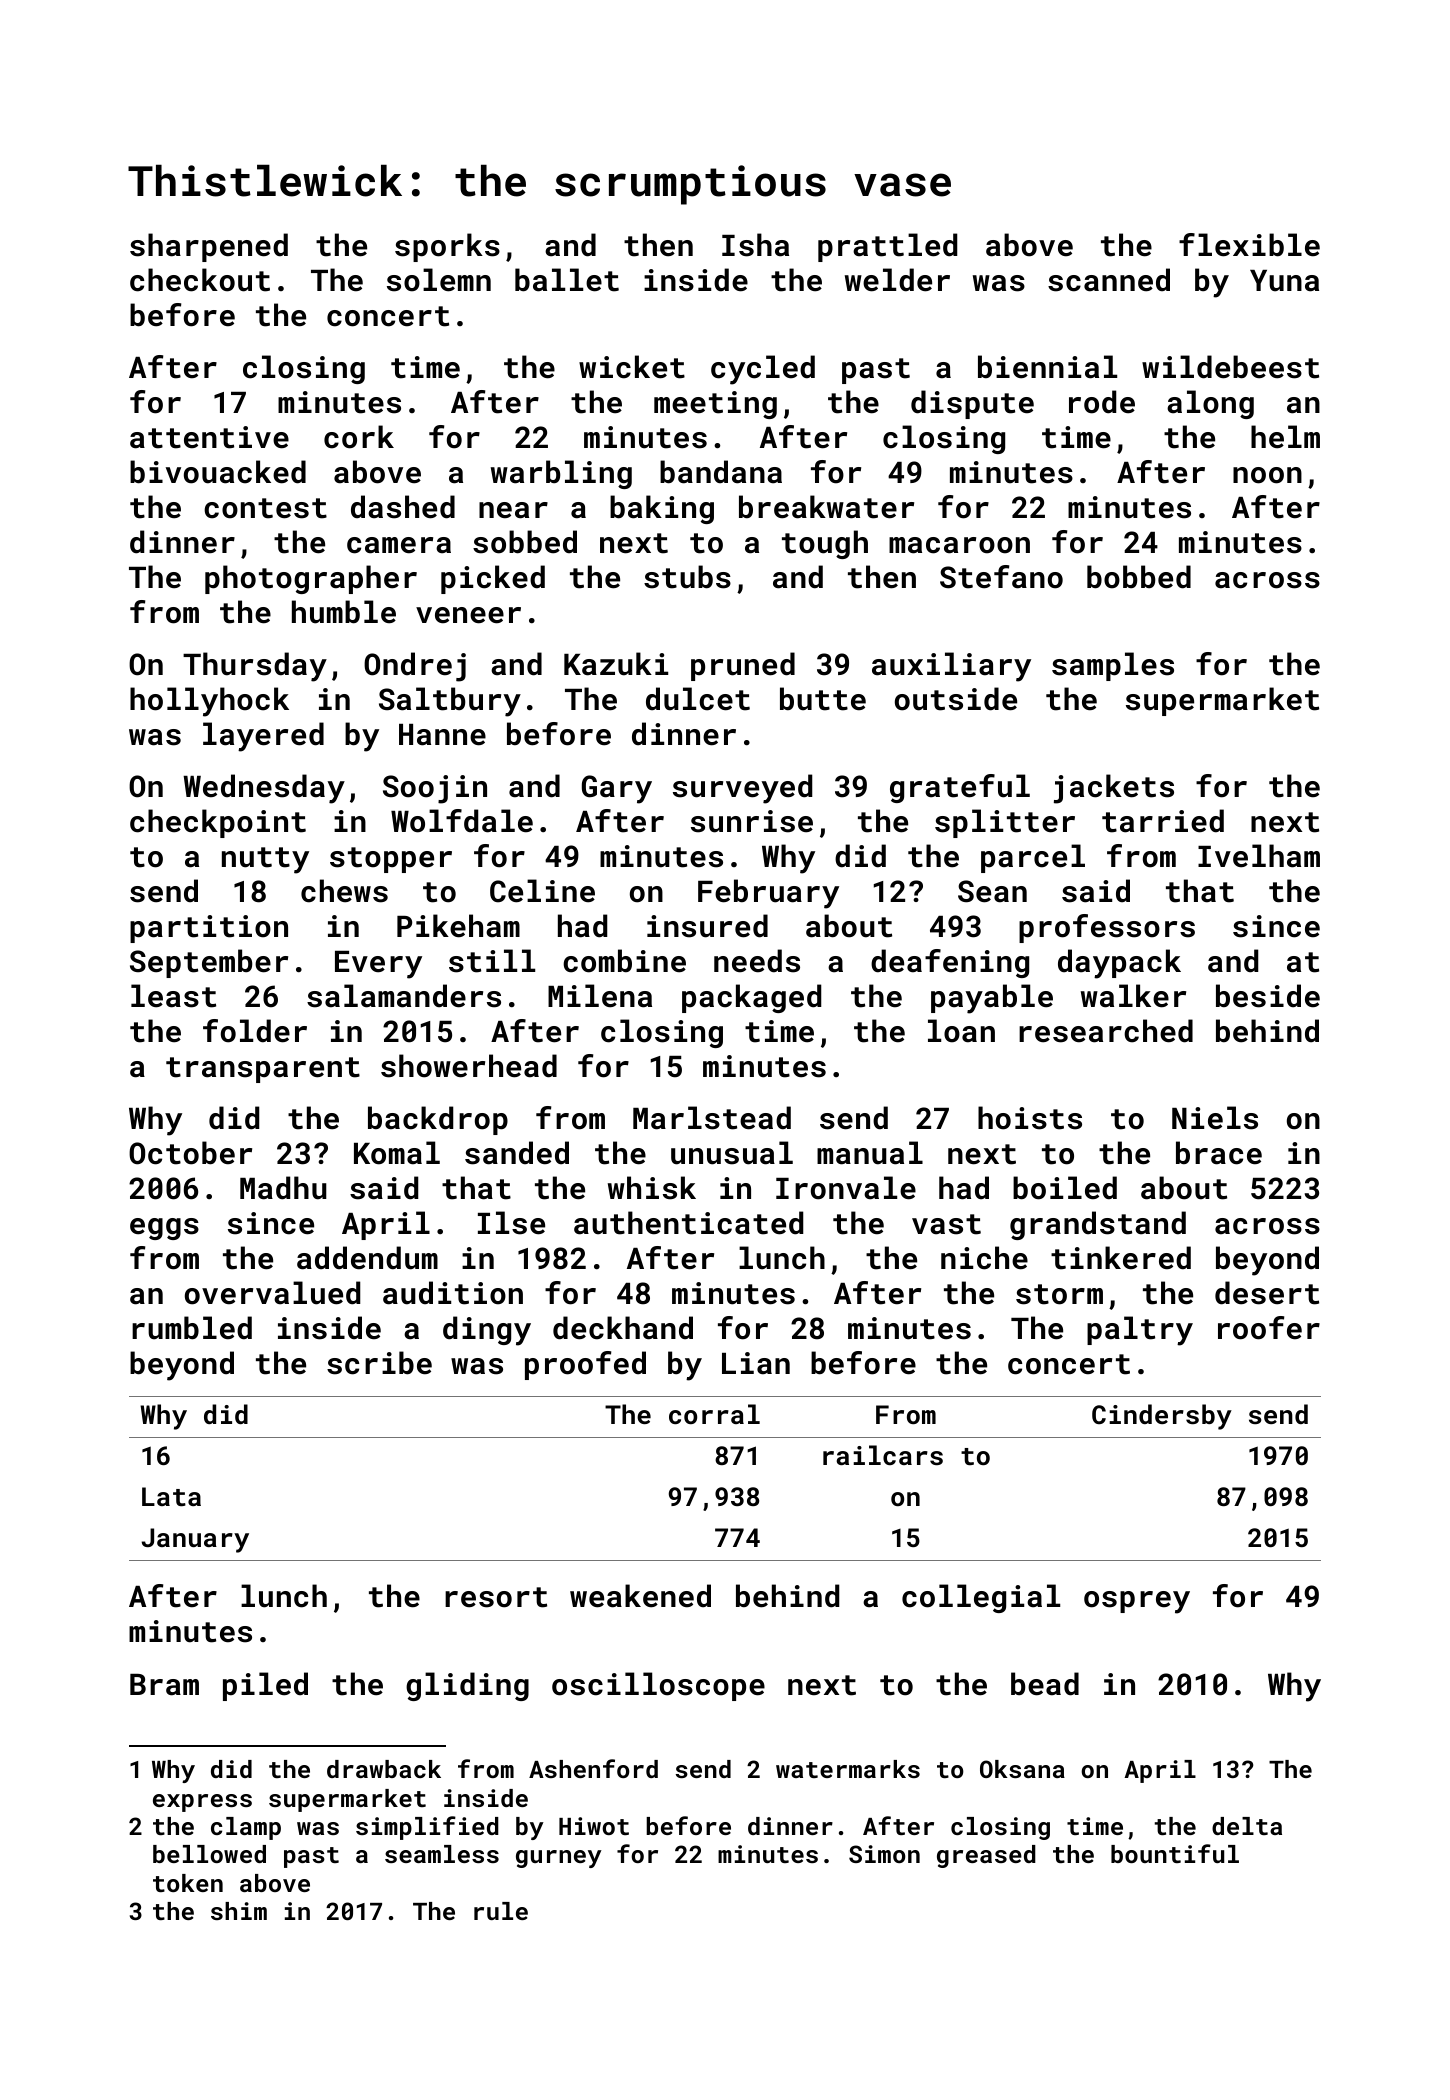 The image size is (1450, 2100). I want to click on collegial, so click(981, 1598).
